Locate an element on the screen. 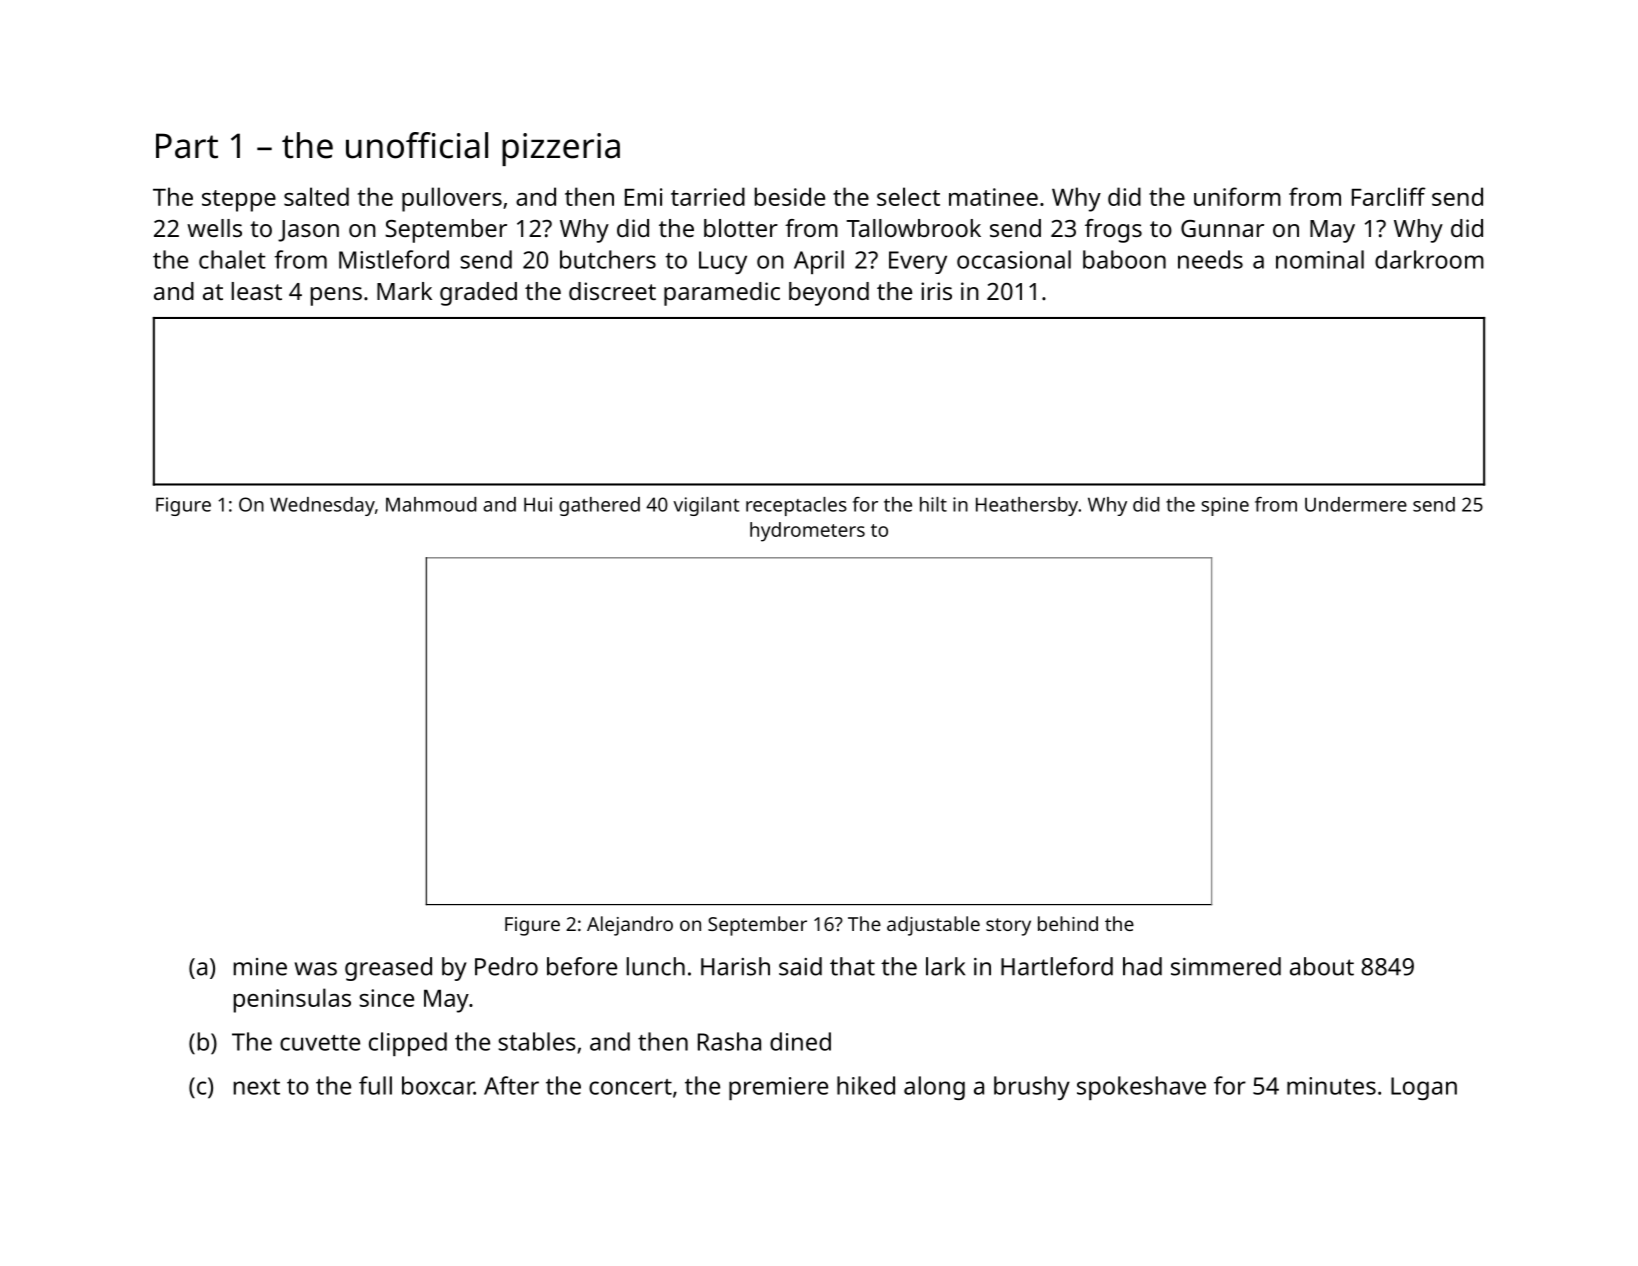  peninsulas is located at coordinates (292, 1000).
